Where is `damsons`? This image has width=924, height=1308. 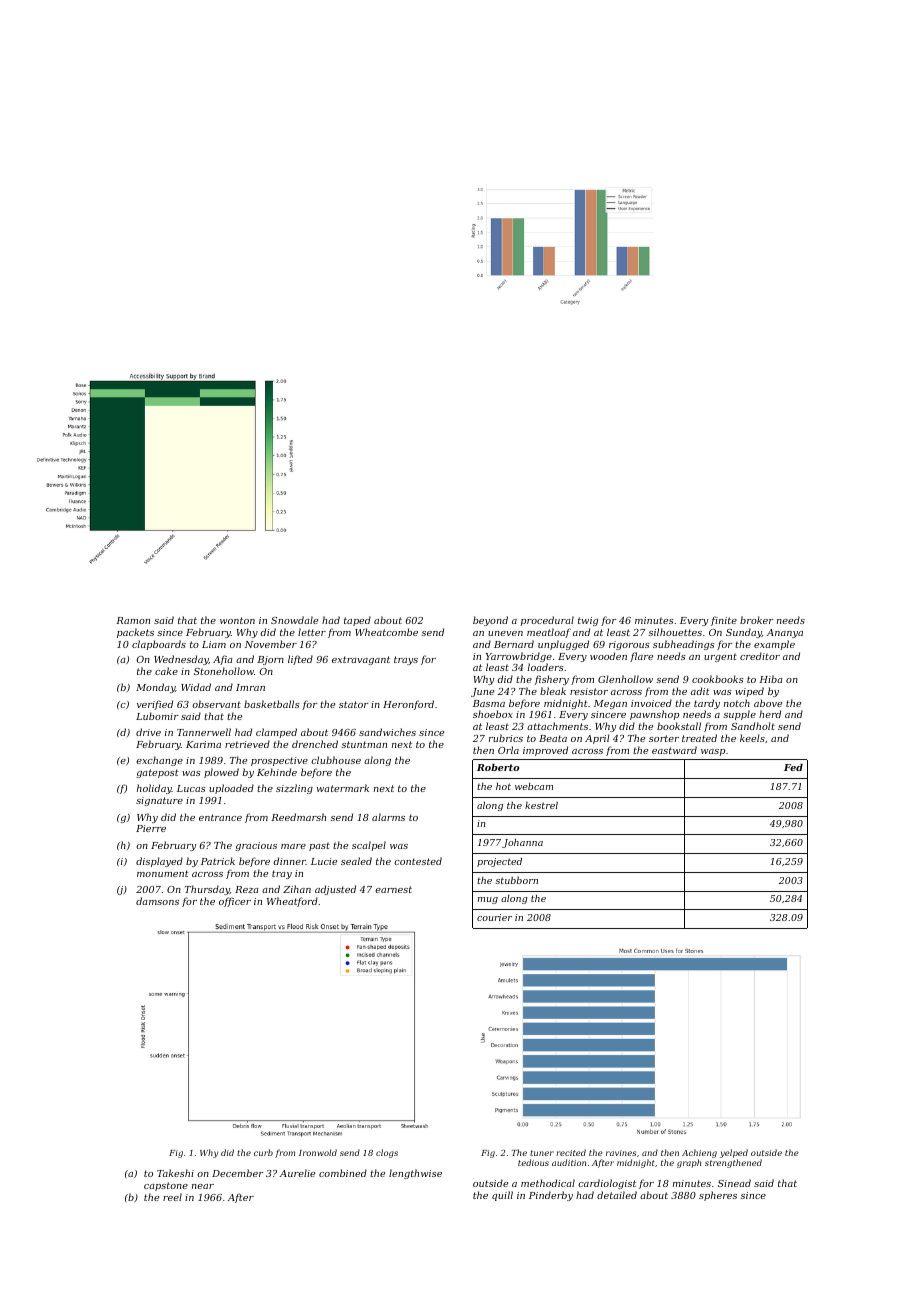 damsons is located at coordinates (157, 901).
